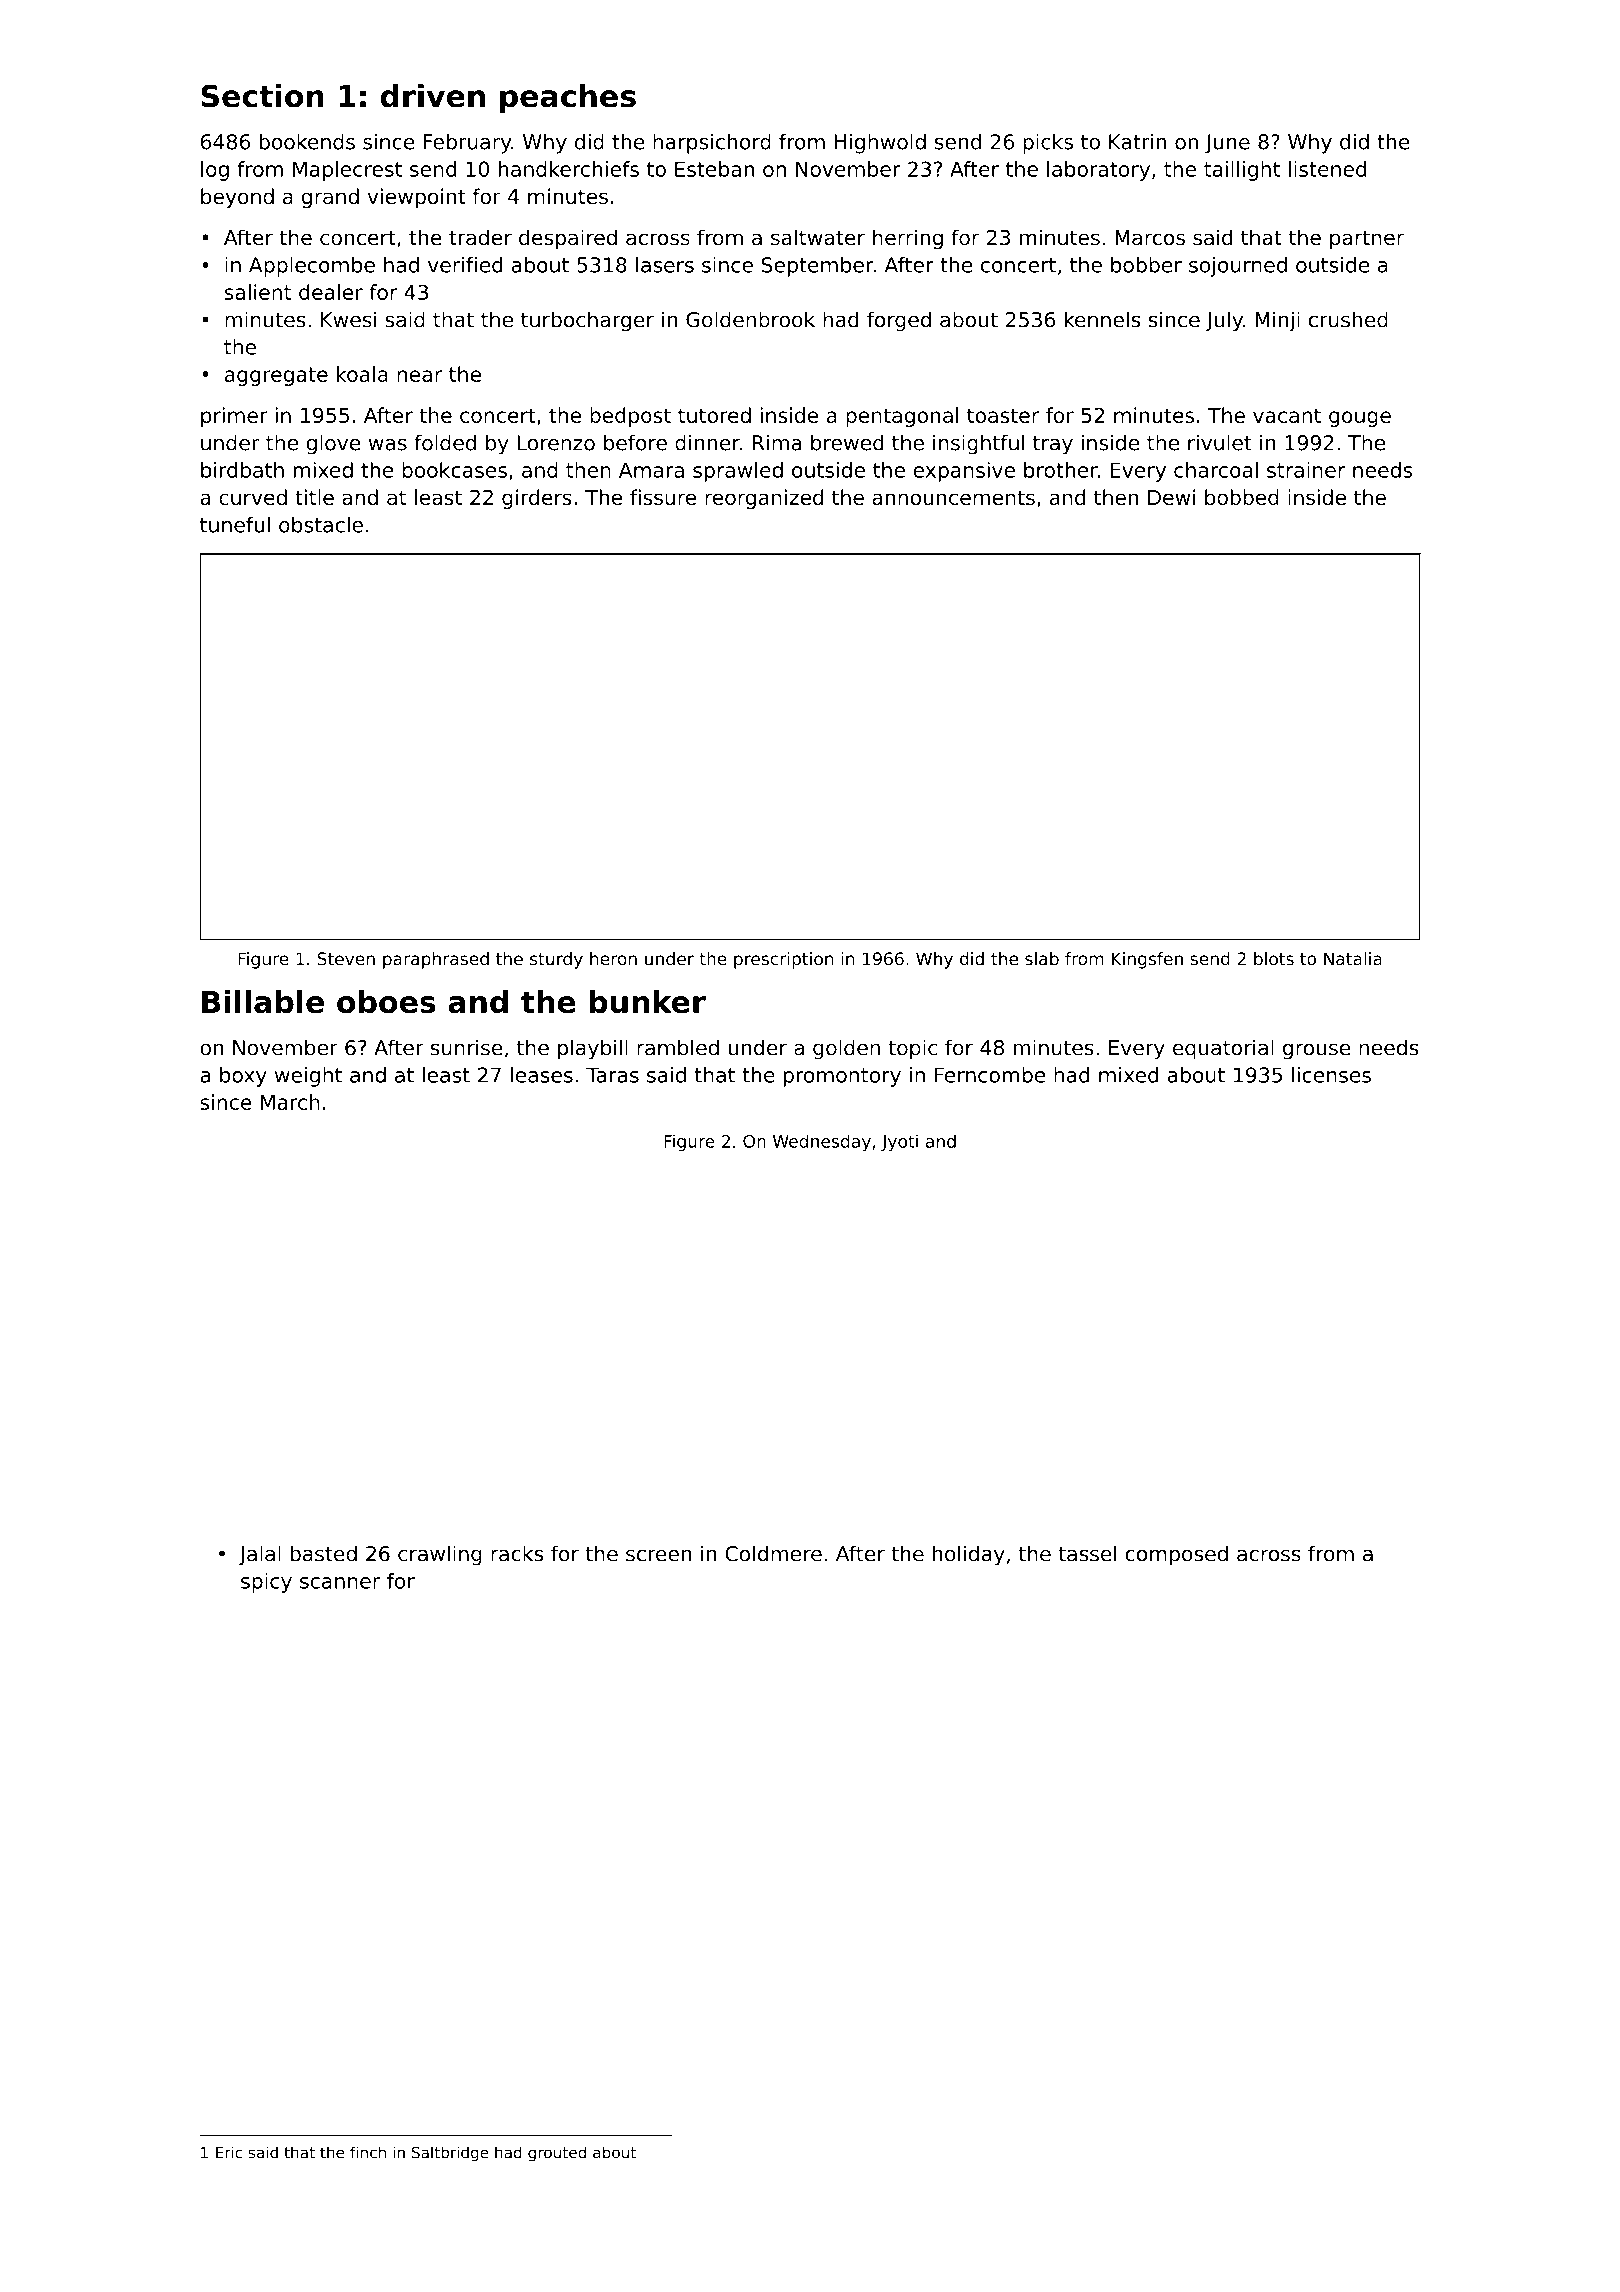 This screenshot has width=1620, height=2292. I want to click on Section, so click(262, 96).
